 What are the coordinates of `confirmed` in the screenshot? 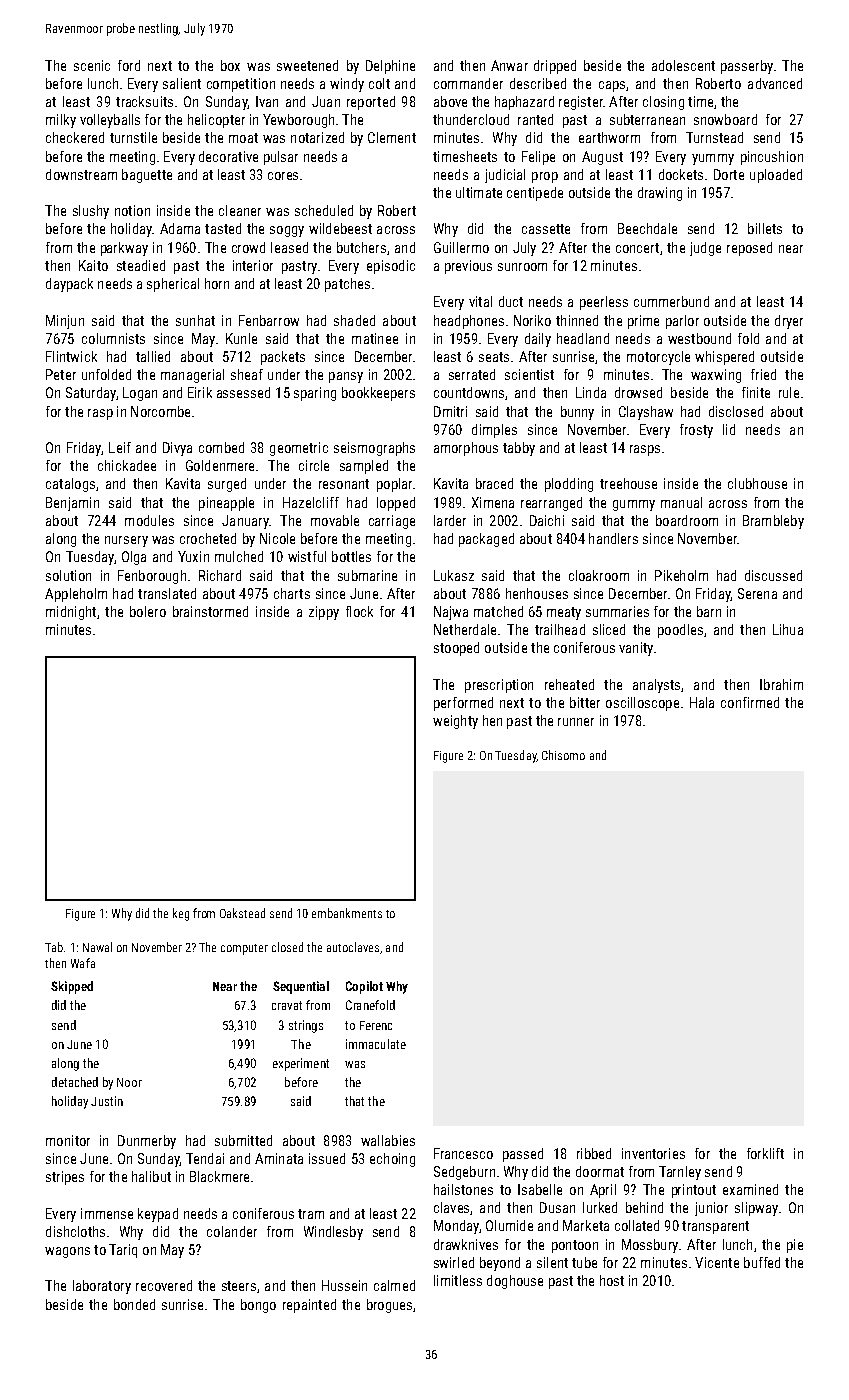 It's located at (750, 702).
